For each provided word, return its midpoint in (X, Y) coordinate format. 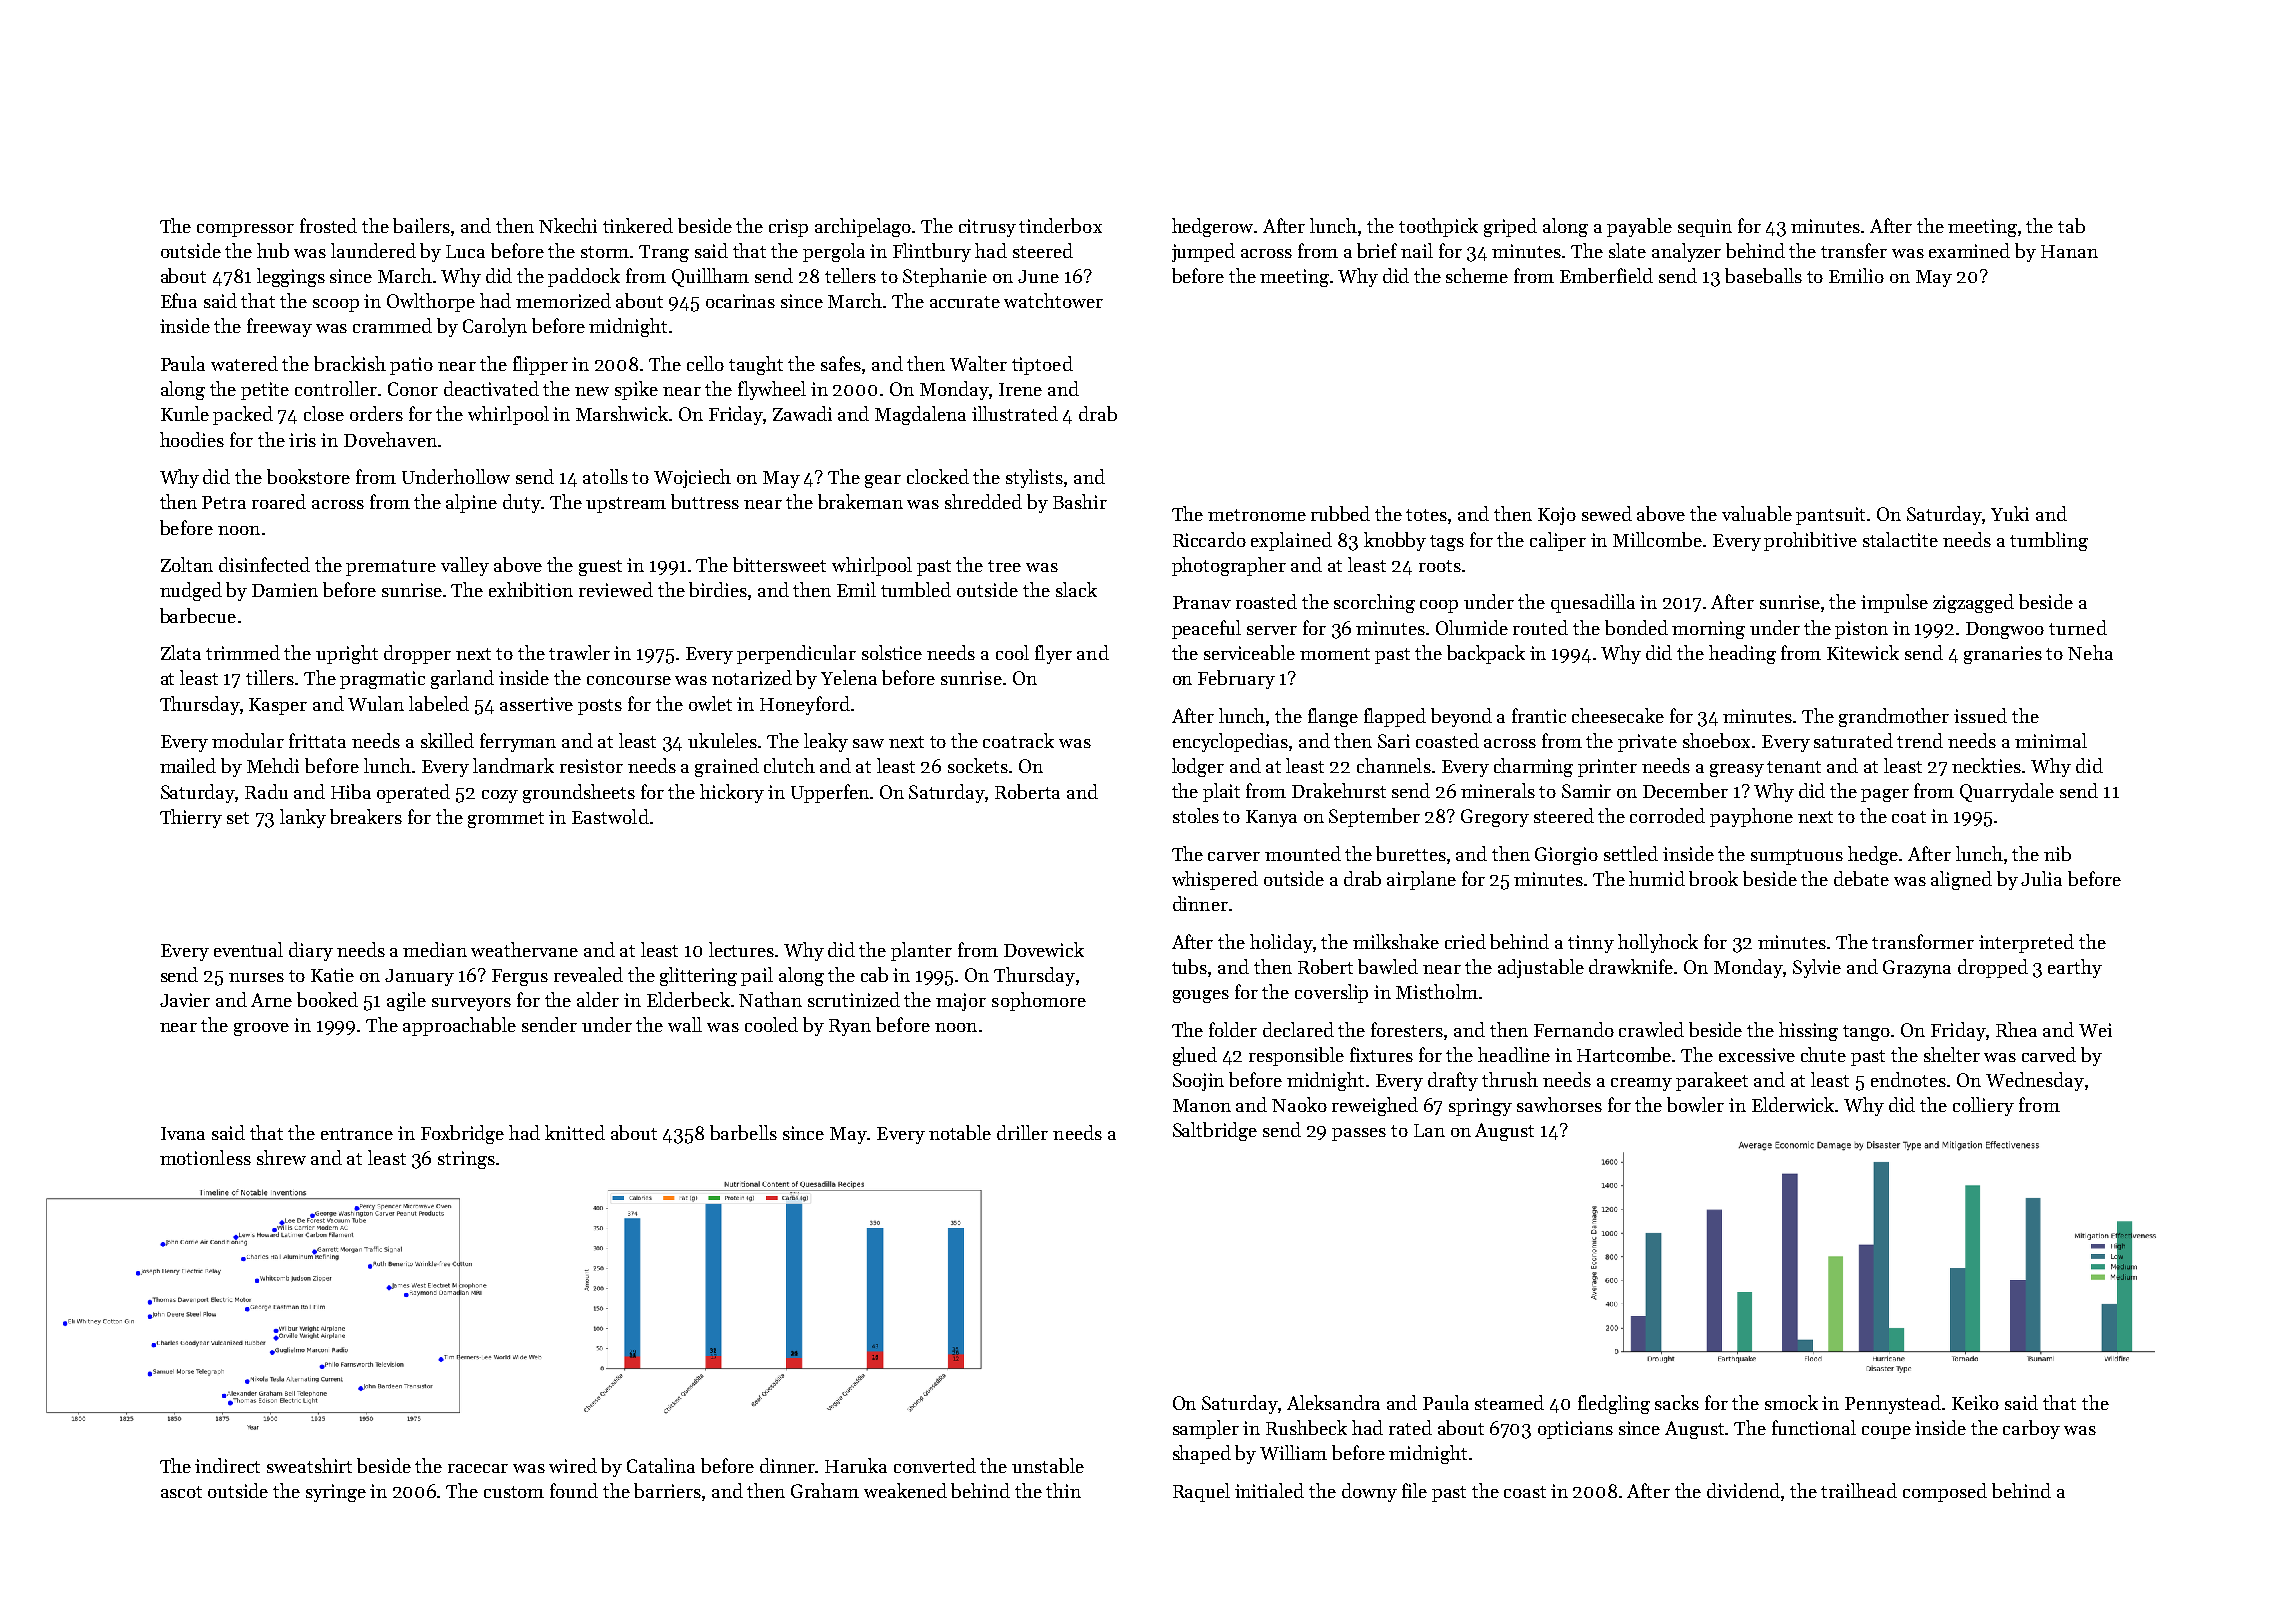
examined (1969, 250)
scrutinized (854, 999)
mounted (1303, 853)
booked (327, 999)
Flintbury (932, 252)
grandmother (1894, 717)
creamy (1641, 1084)
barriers (667, 1490)
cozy (500, 796)
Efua (179, 300)
